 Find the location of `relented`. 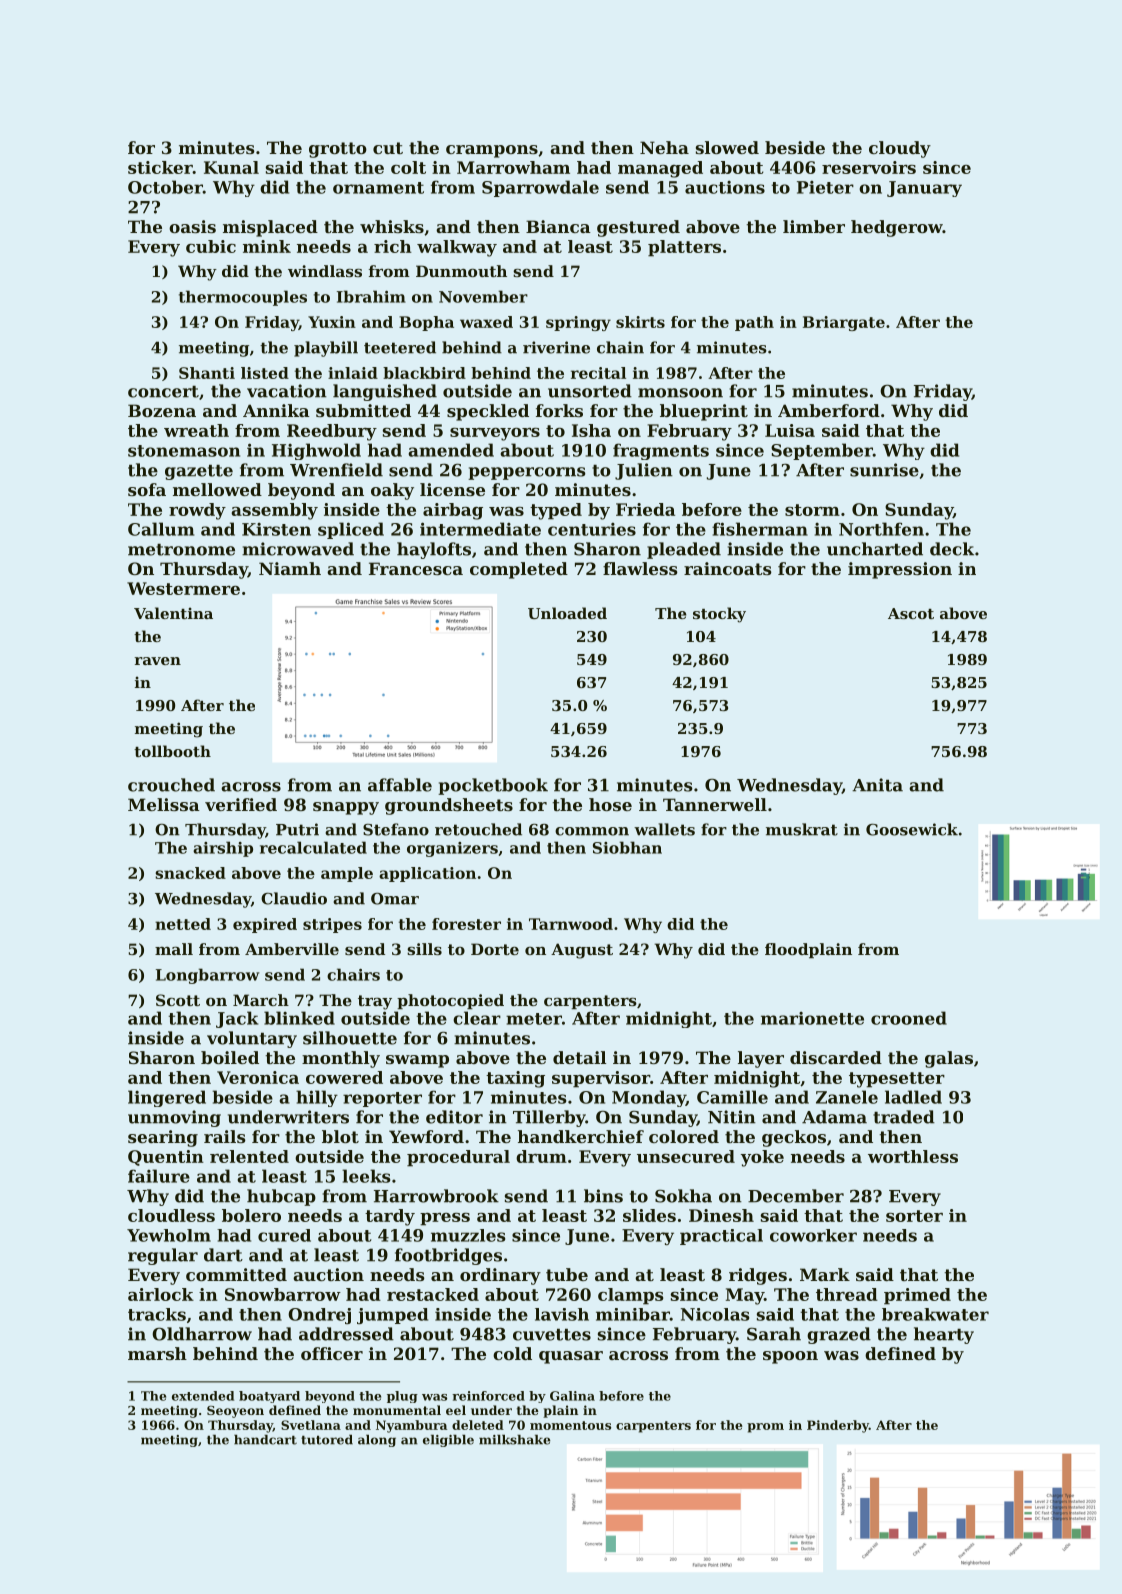

relented is located at coordinates (249, 1156).
